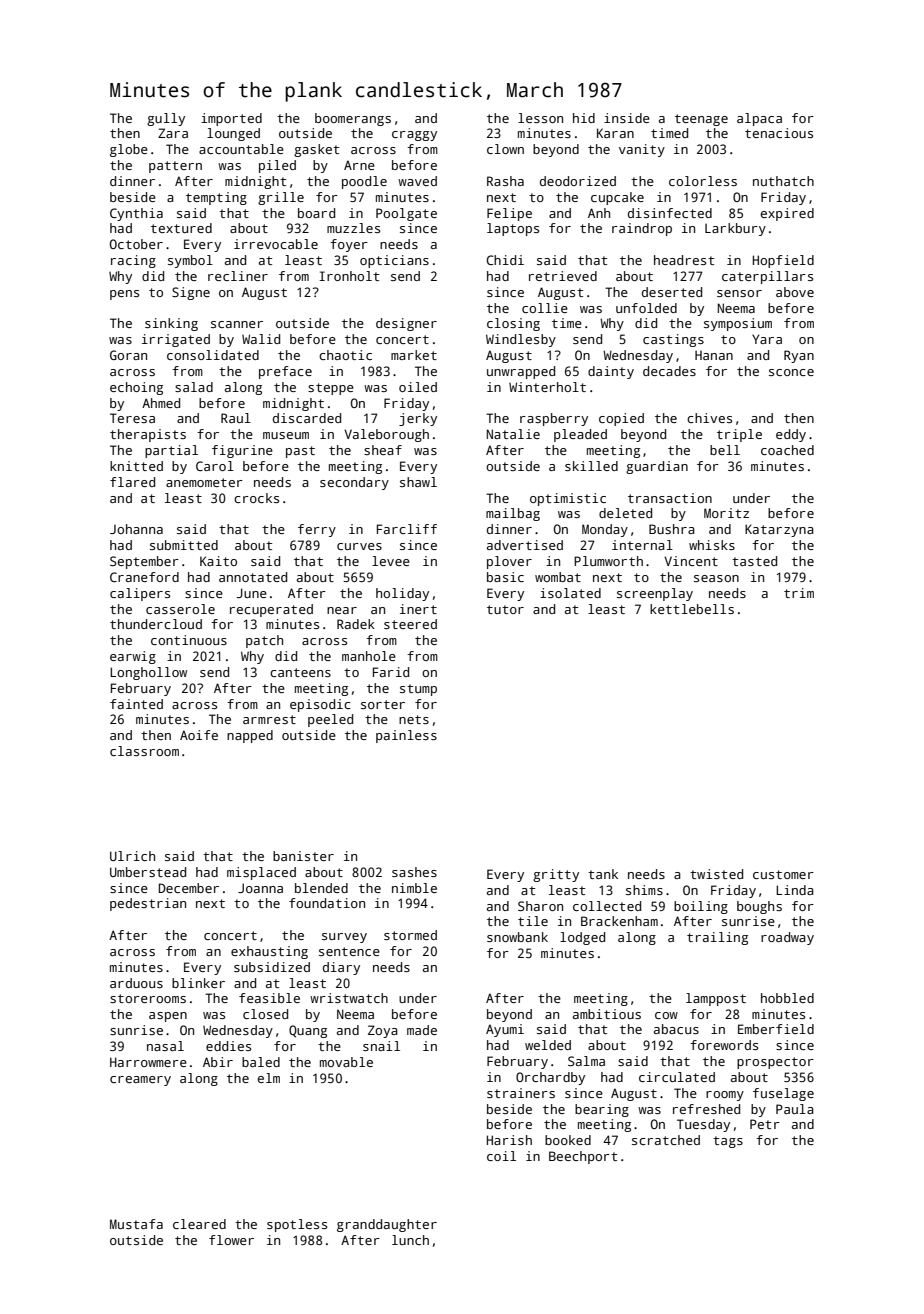 The image size is (924, 1314). Describe the element at coordinates (783, 261) in the screenshot. I see `Hopfield` at that location.
